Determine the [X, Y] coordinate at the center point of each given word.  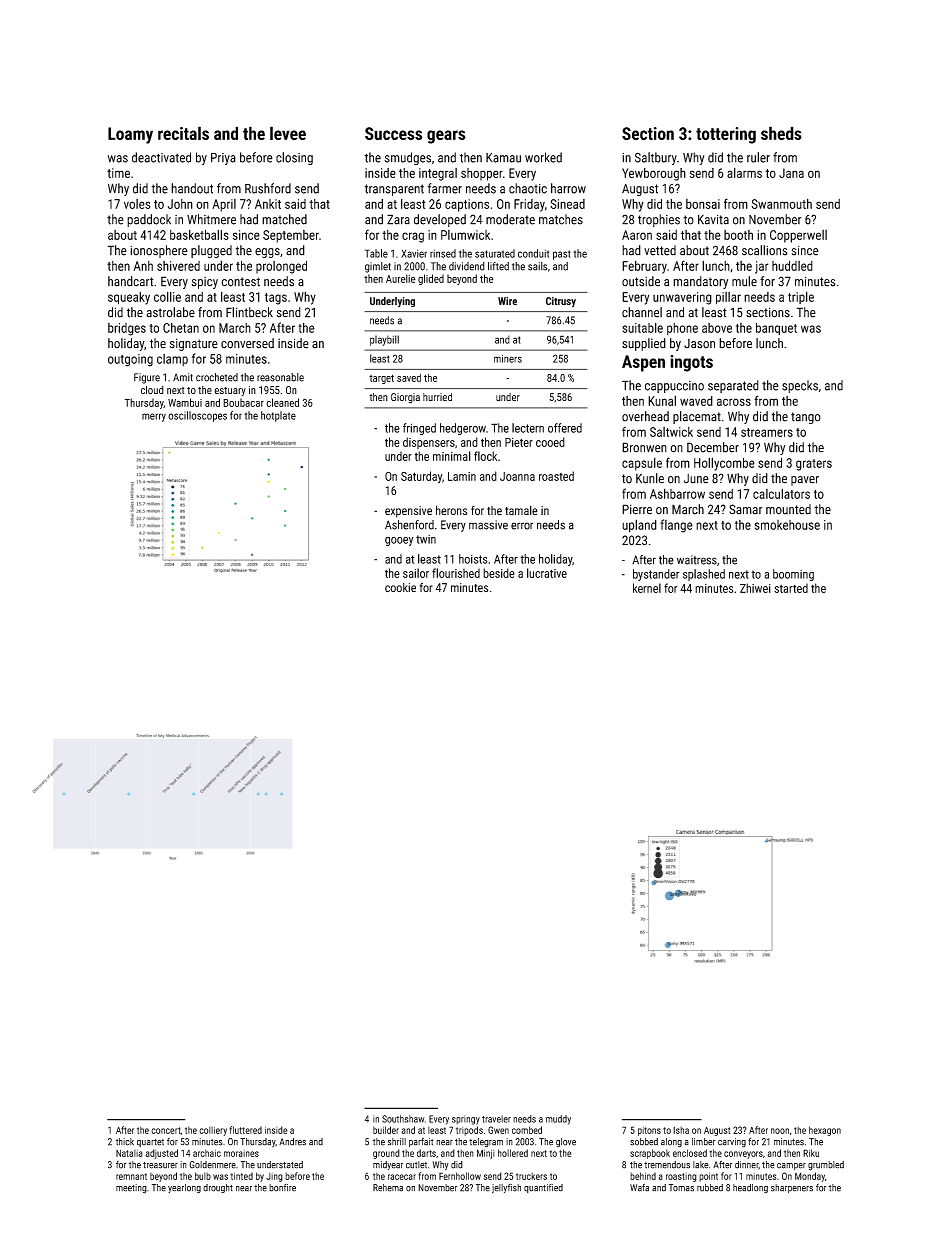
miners [508, 358]
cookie [400, 587]
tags [276, 299]
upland [639, 526]
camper [791, 1166]
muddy [558, 1120]
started [791, 588]
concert [166, 1130]
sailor [416, 573]
